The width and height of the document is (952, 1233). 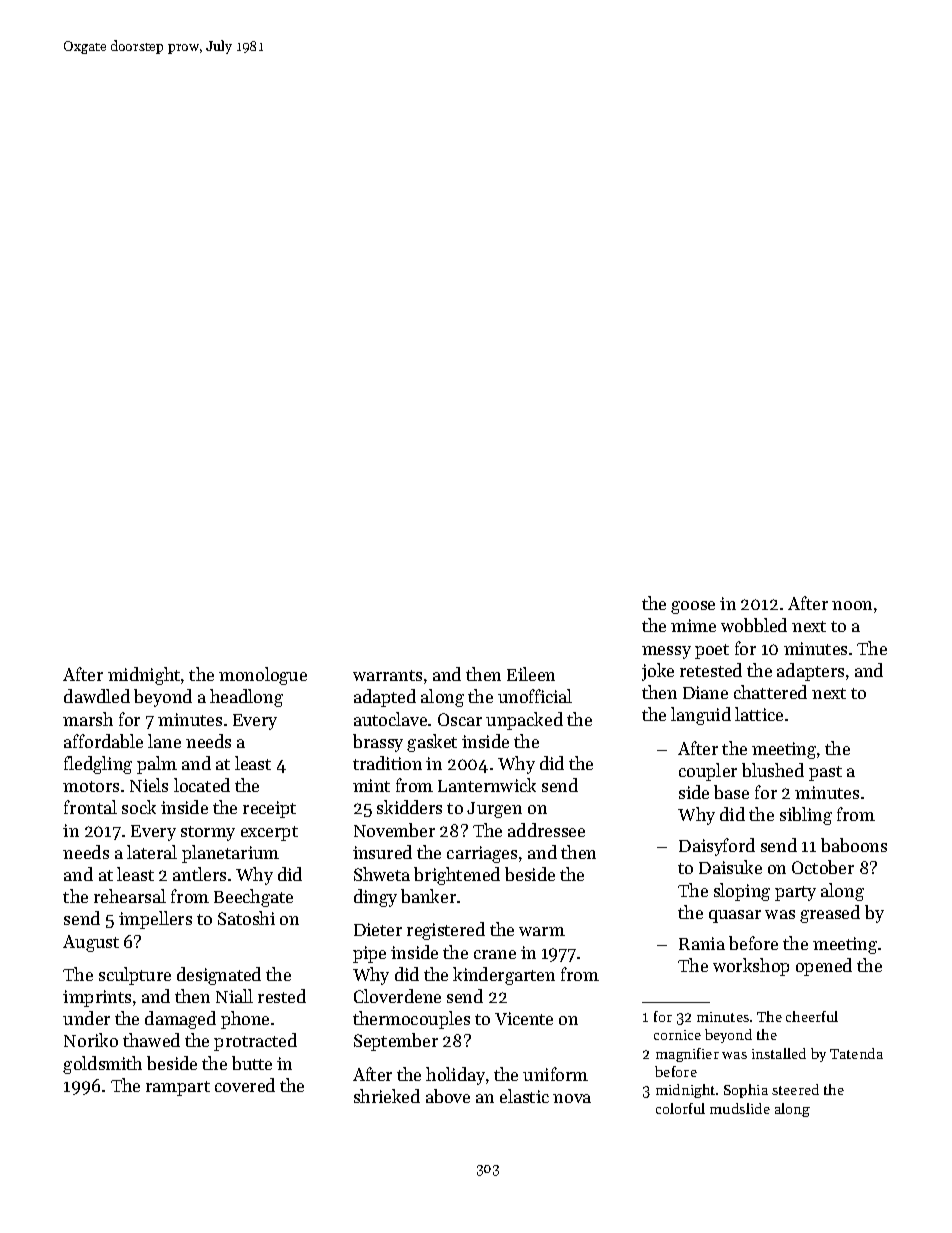 I want to click on Lanternwick, so click(x=487, y=785).
